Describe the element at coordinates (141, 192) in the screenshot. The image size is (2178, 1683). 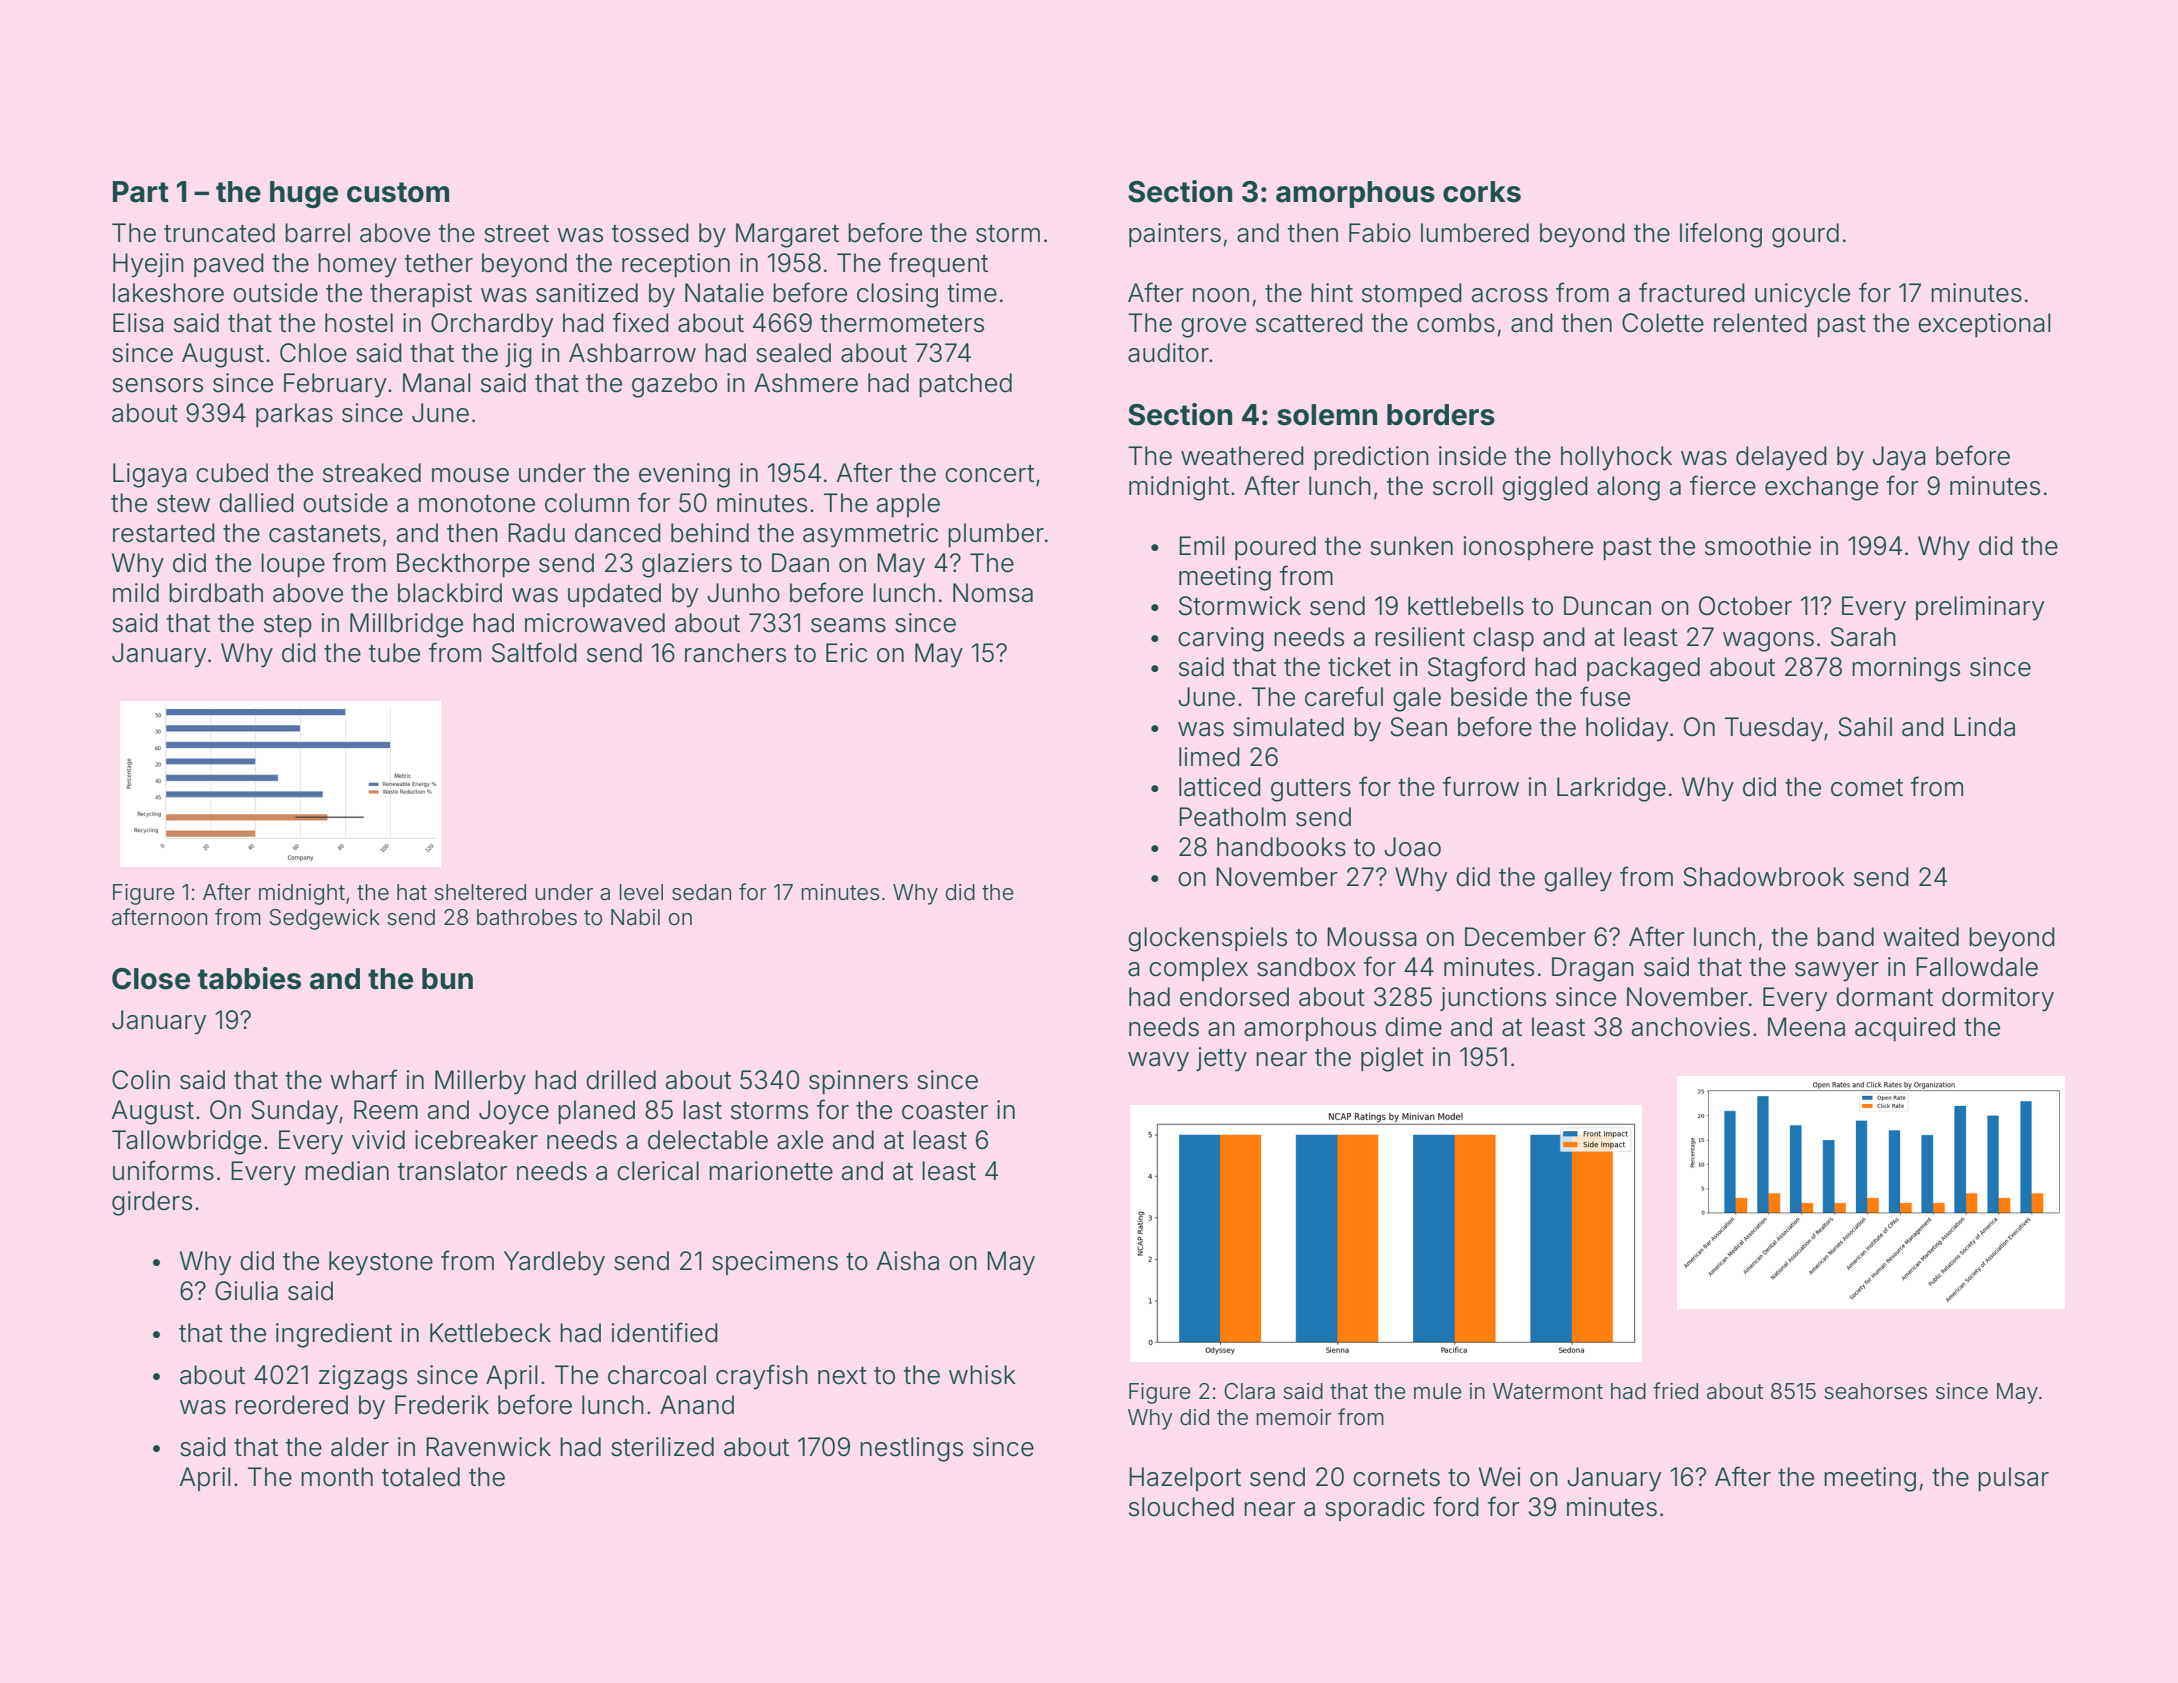
I see `Part` at that location.
